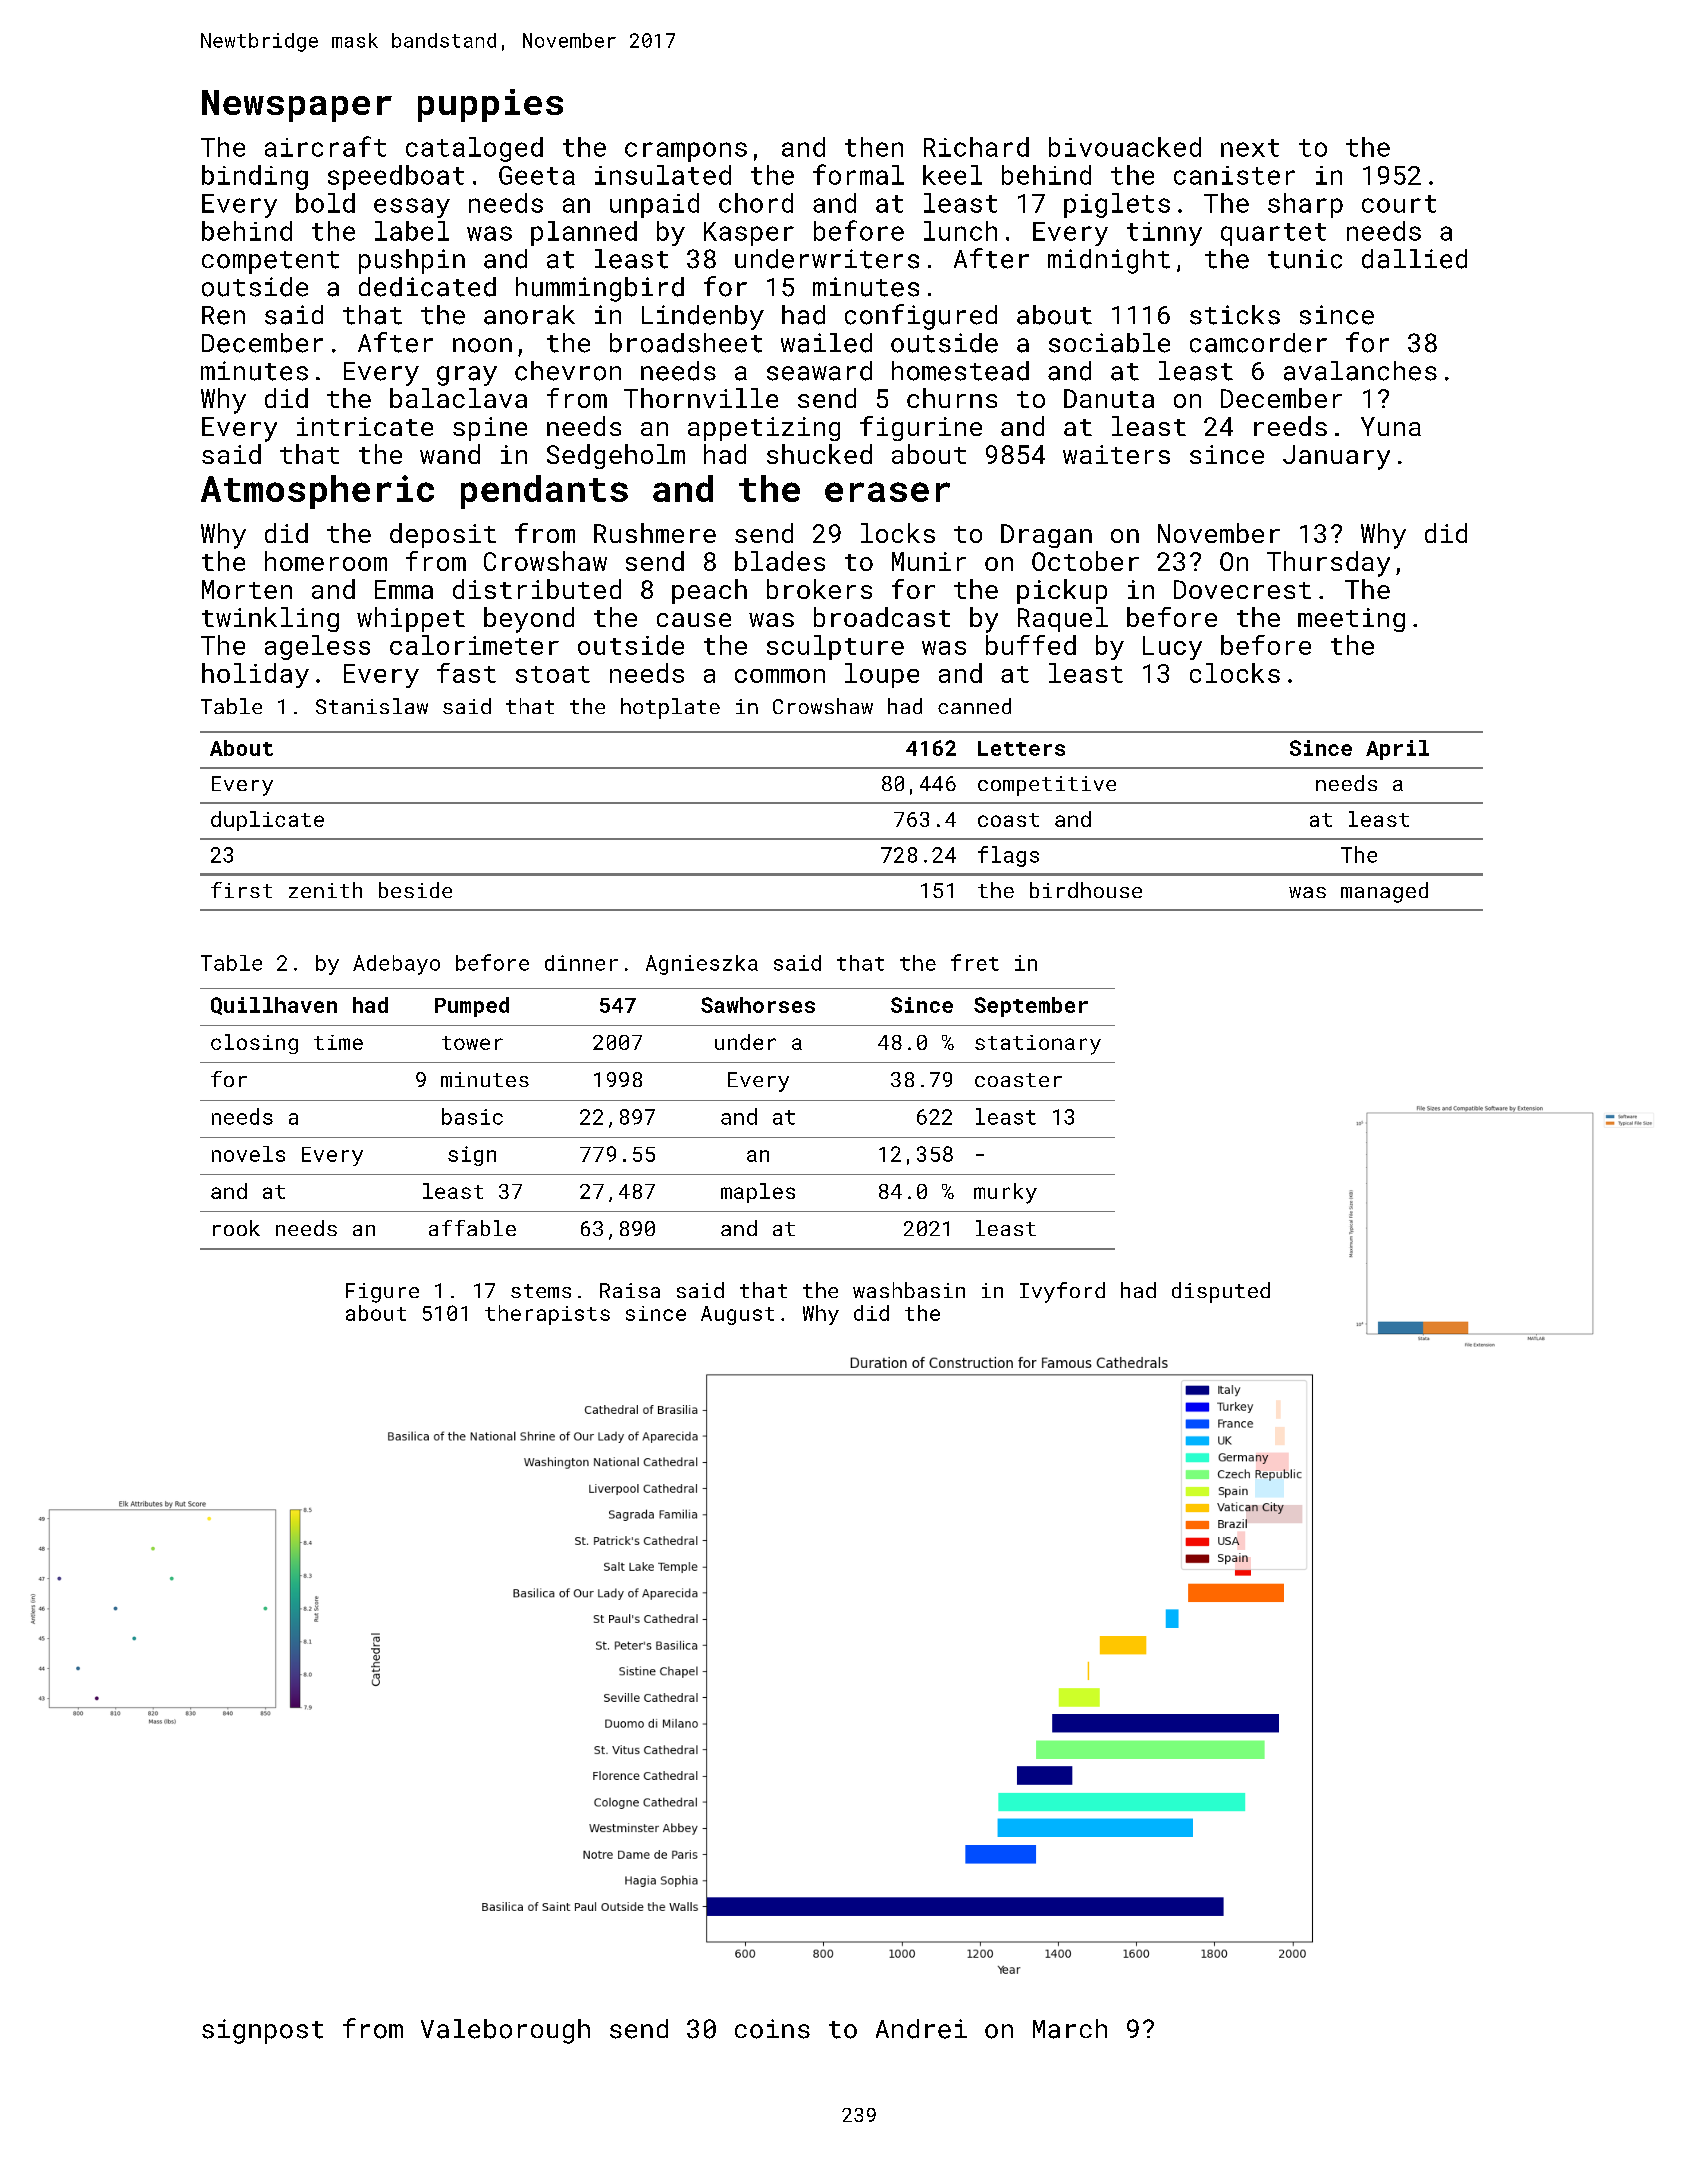  I want to click on Sawhorses, so click(758, 1005).
